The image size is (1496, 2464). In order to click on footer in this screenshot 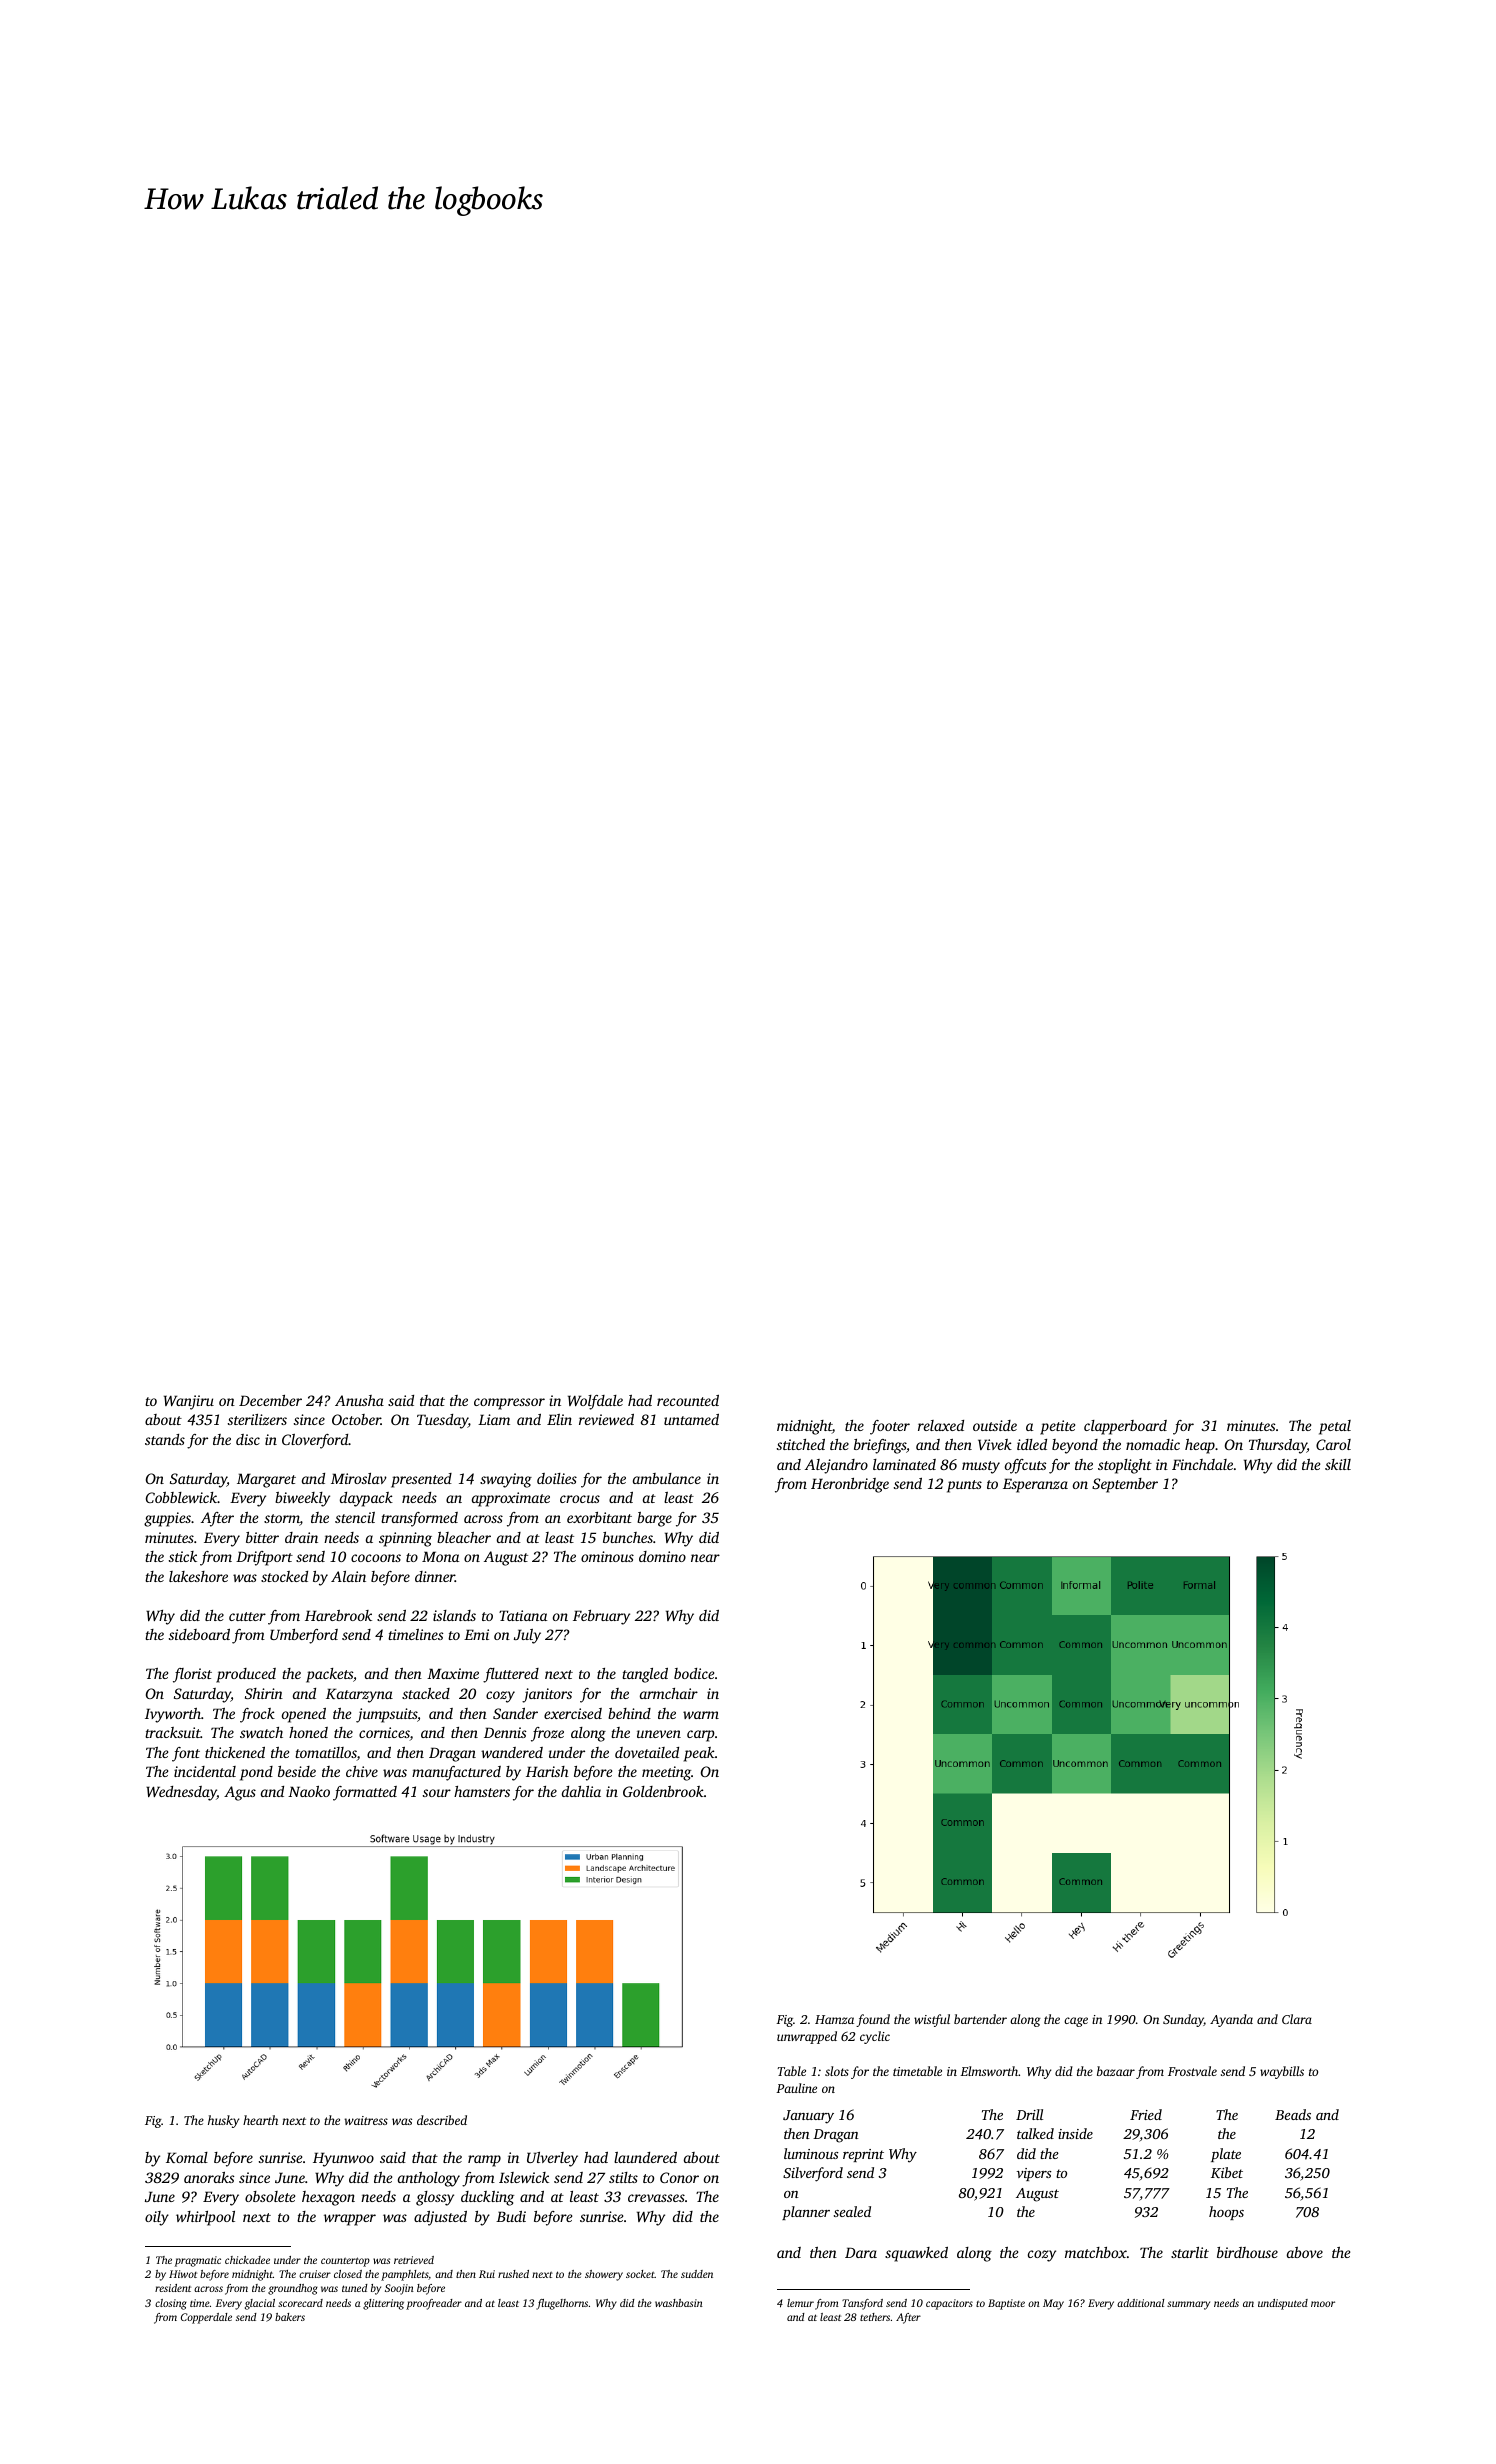, I will do `click(890, 1427)`.
